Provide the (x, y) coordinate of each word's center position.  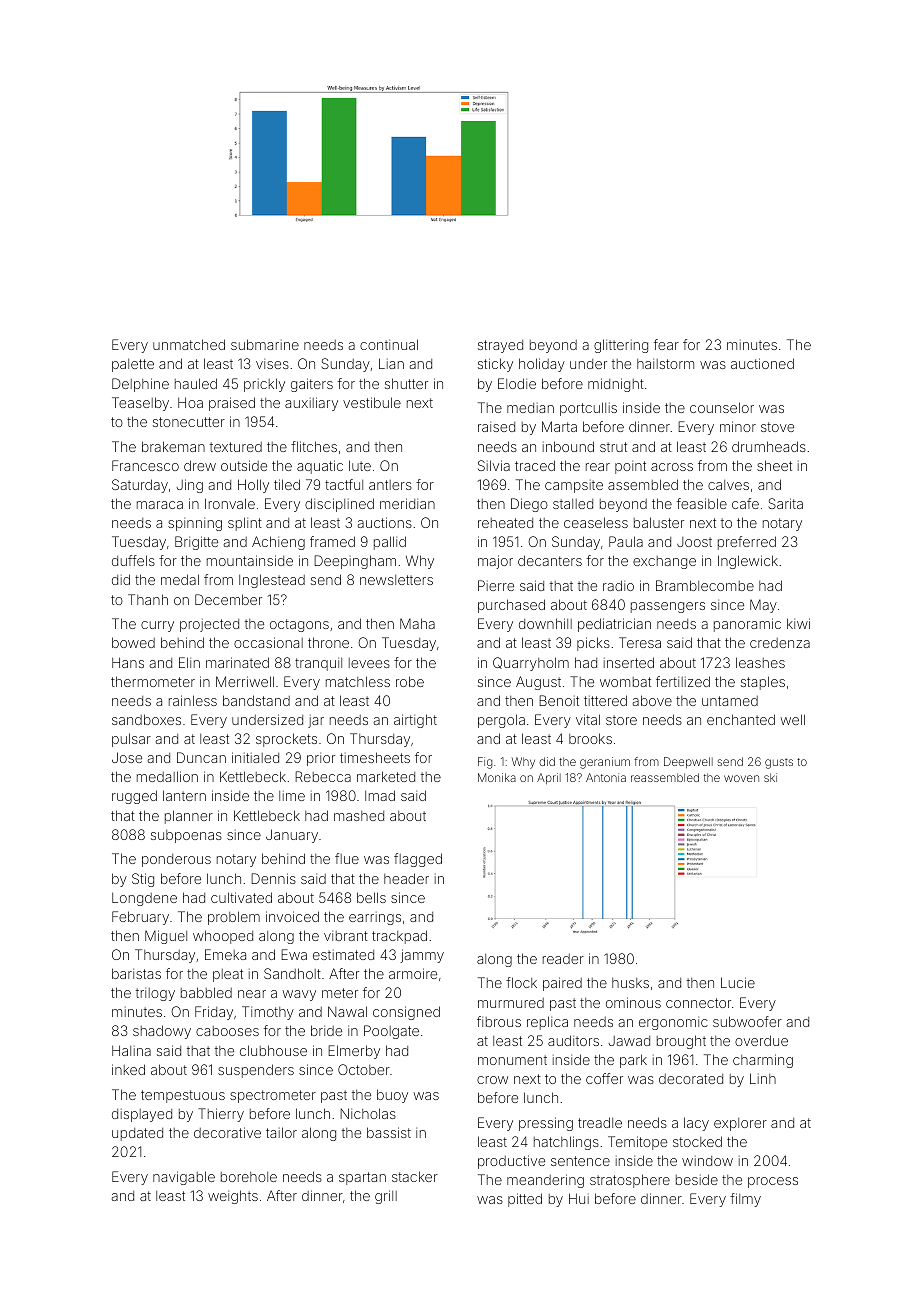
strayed (500, 346)
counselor (722, 407)
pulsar (131, 740)
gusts (779, 763)
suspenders (256, 1071)
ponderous (176, 860)
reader (563, 959)
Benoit (559, 700)
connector (698, 1003)
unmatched (189, 344)
